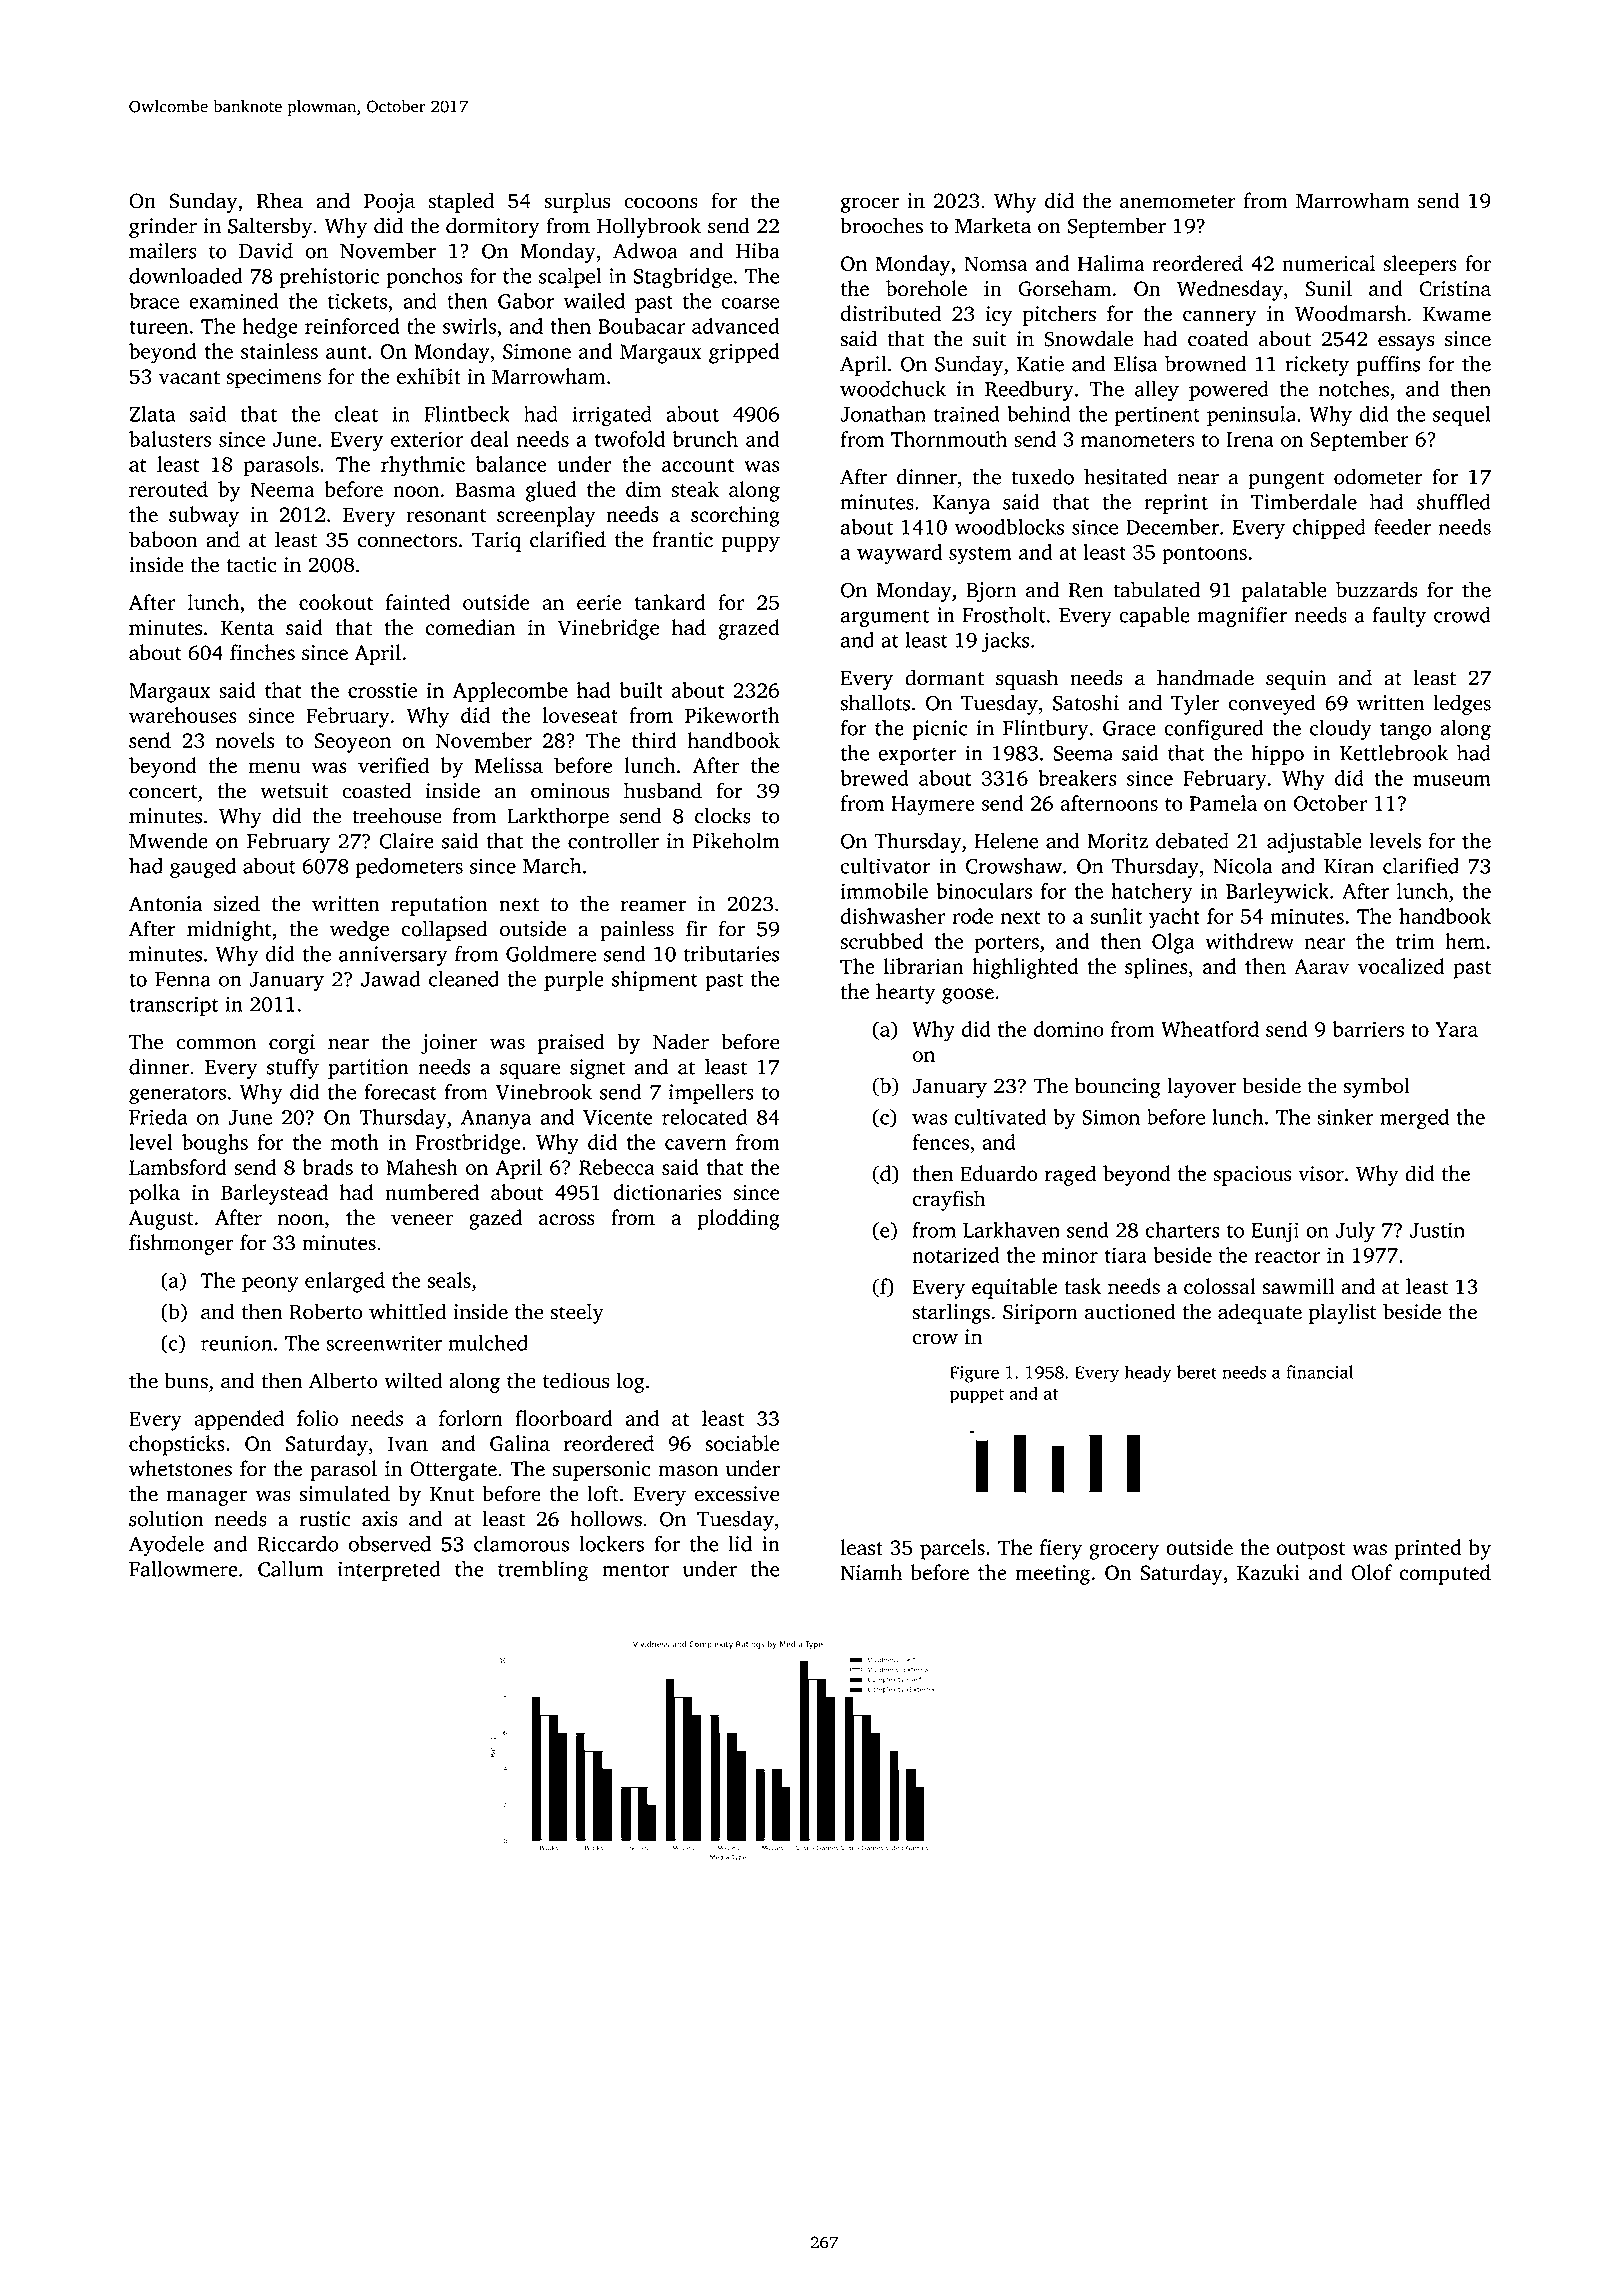 The image size is (1620, 2292). I want to click on barriers, so click(1368, 1029).
